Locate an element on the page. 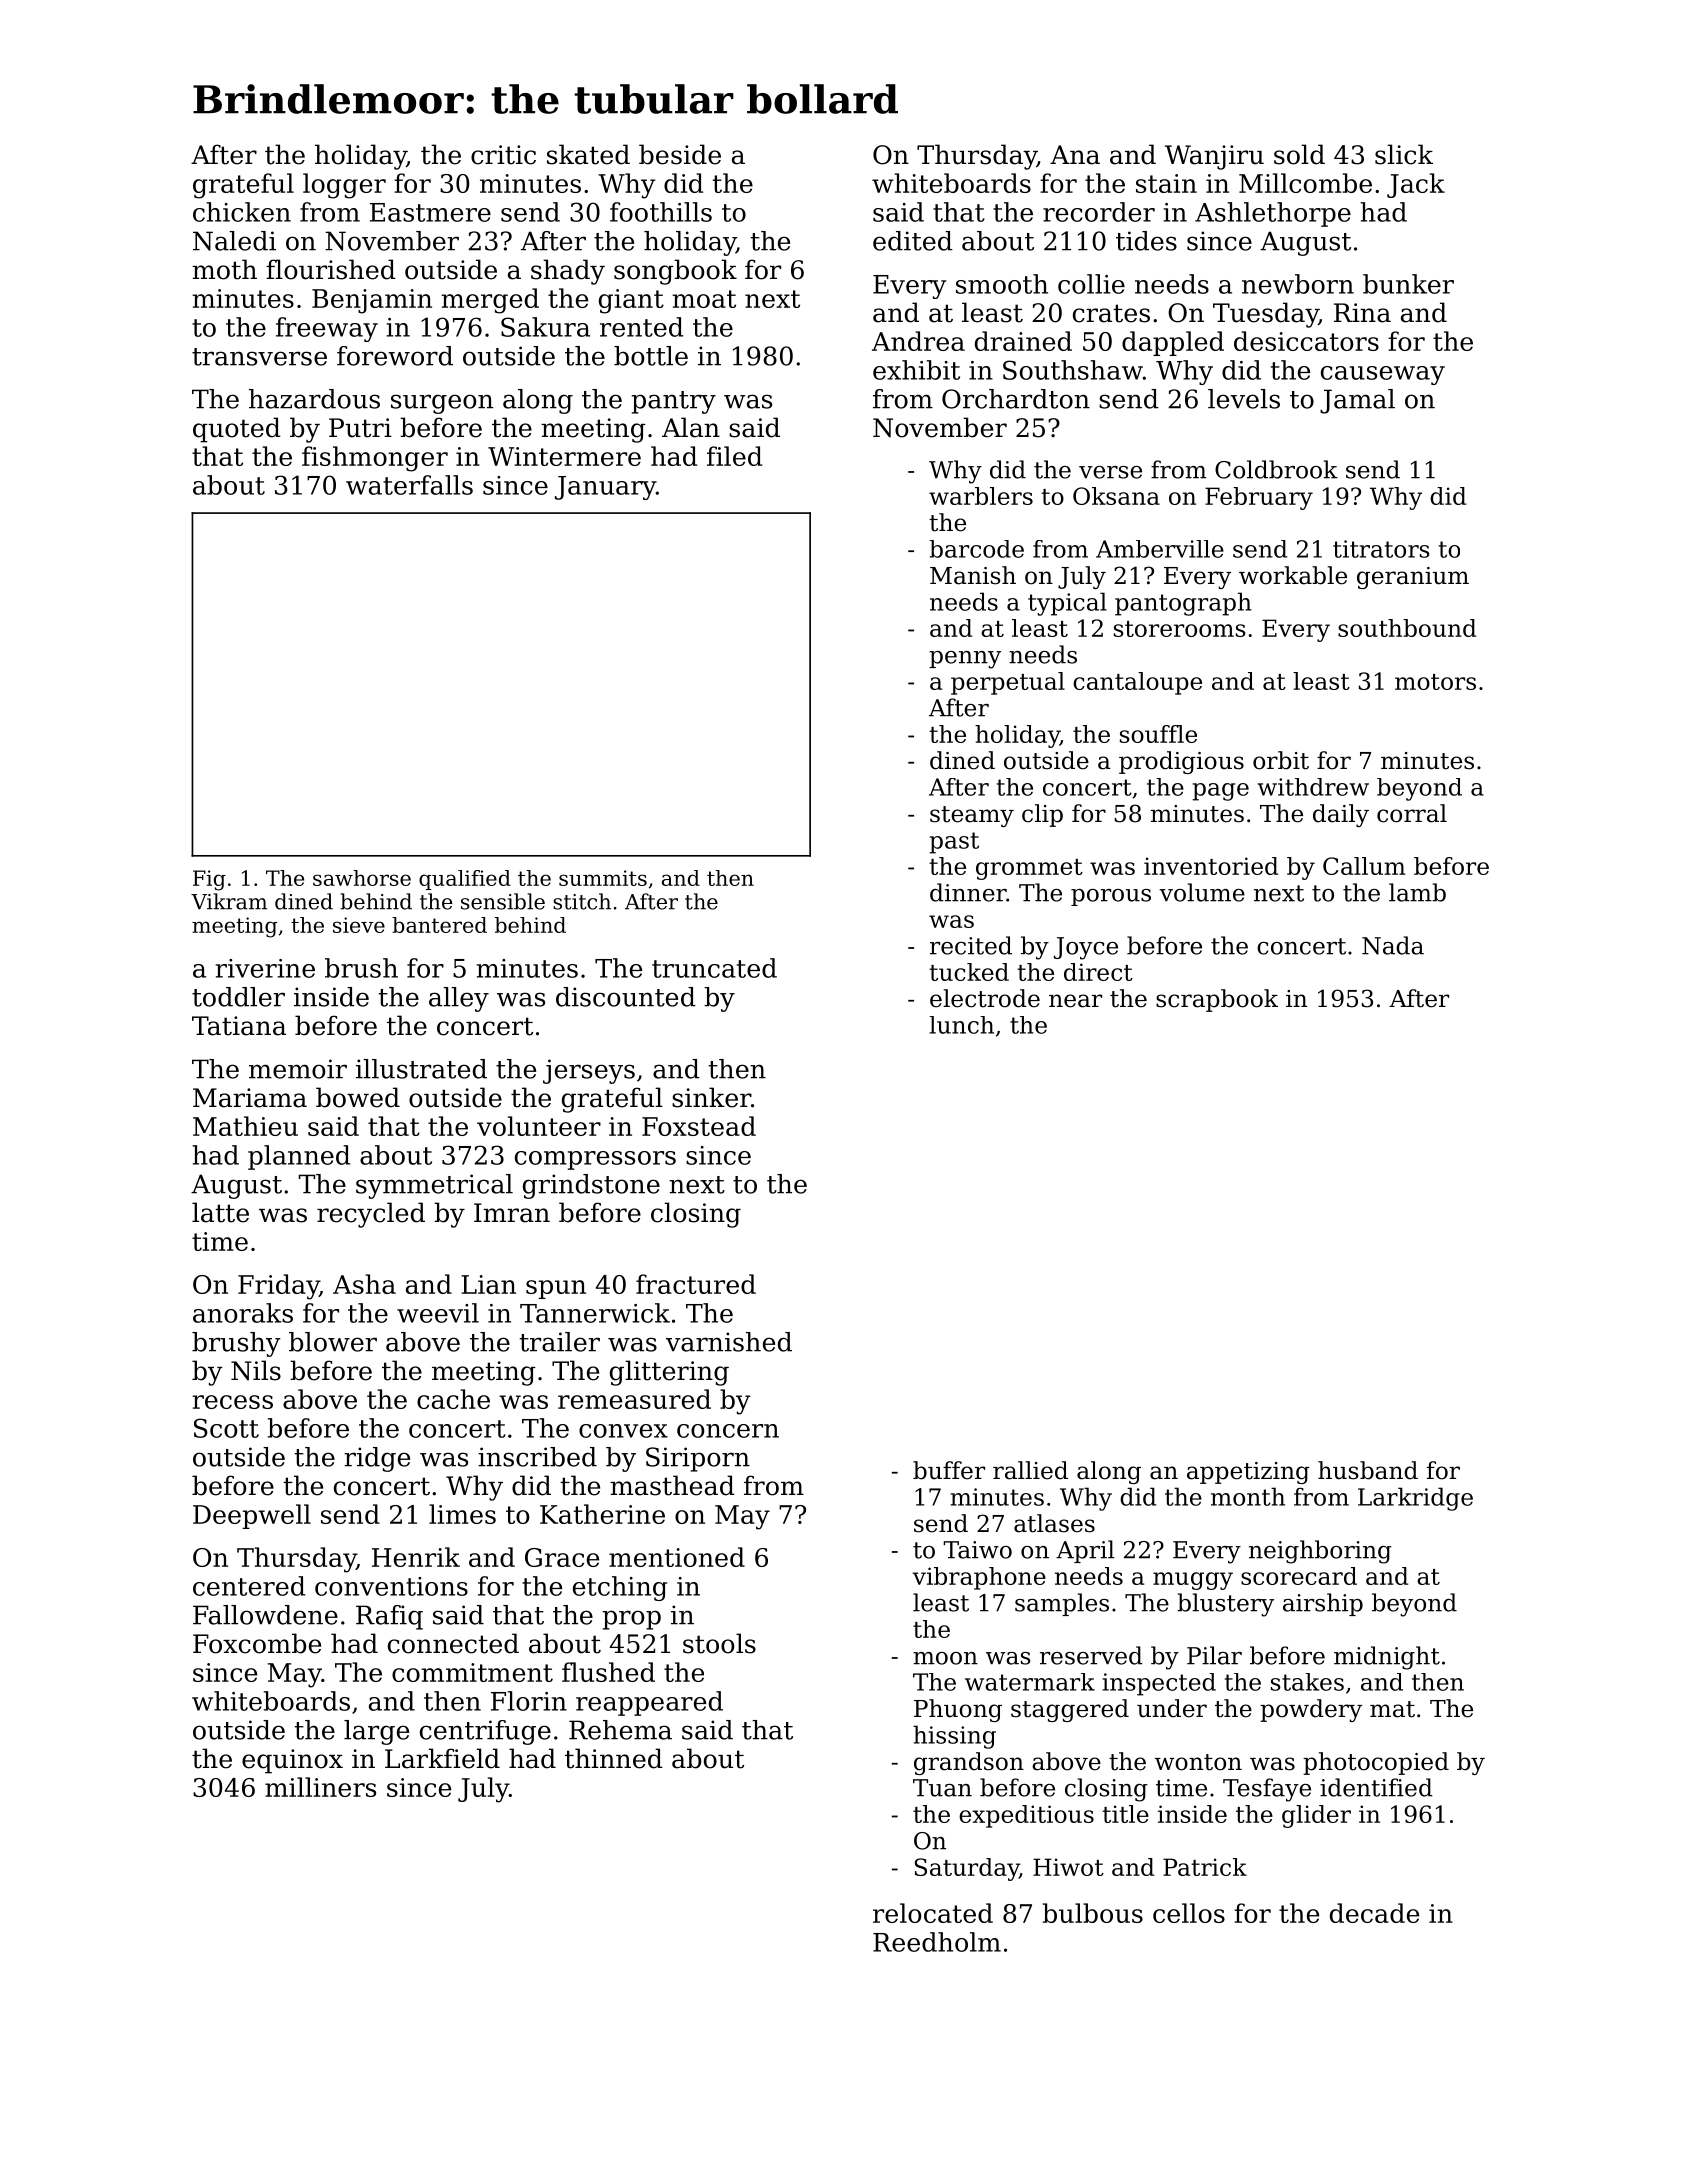  waterfalls is located at coordinates (409, 485).
